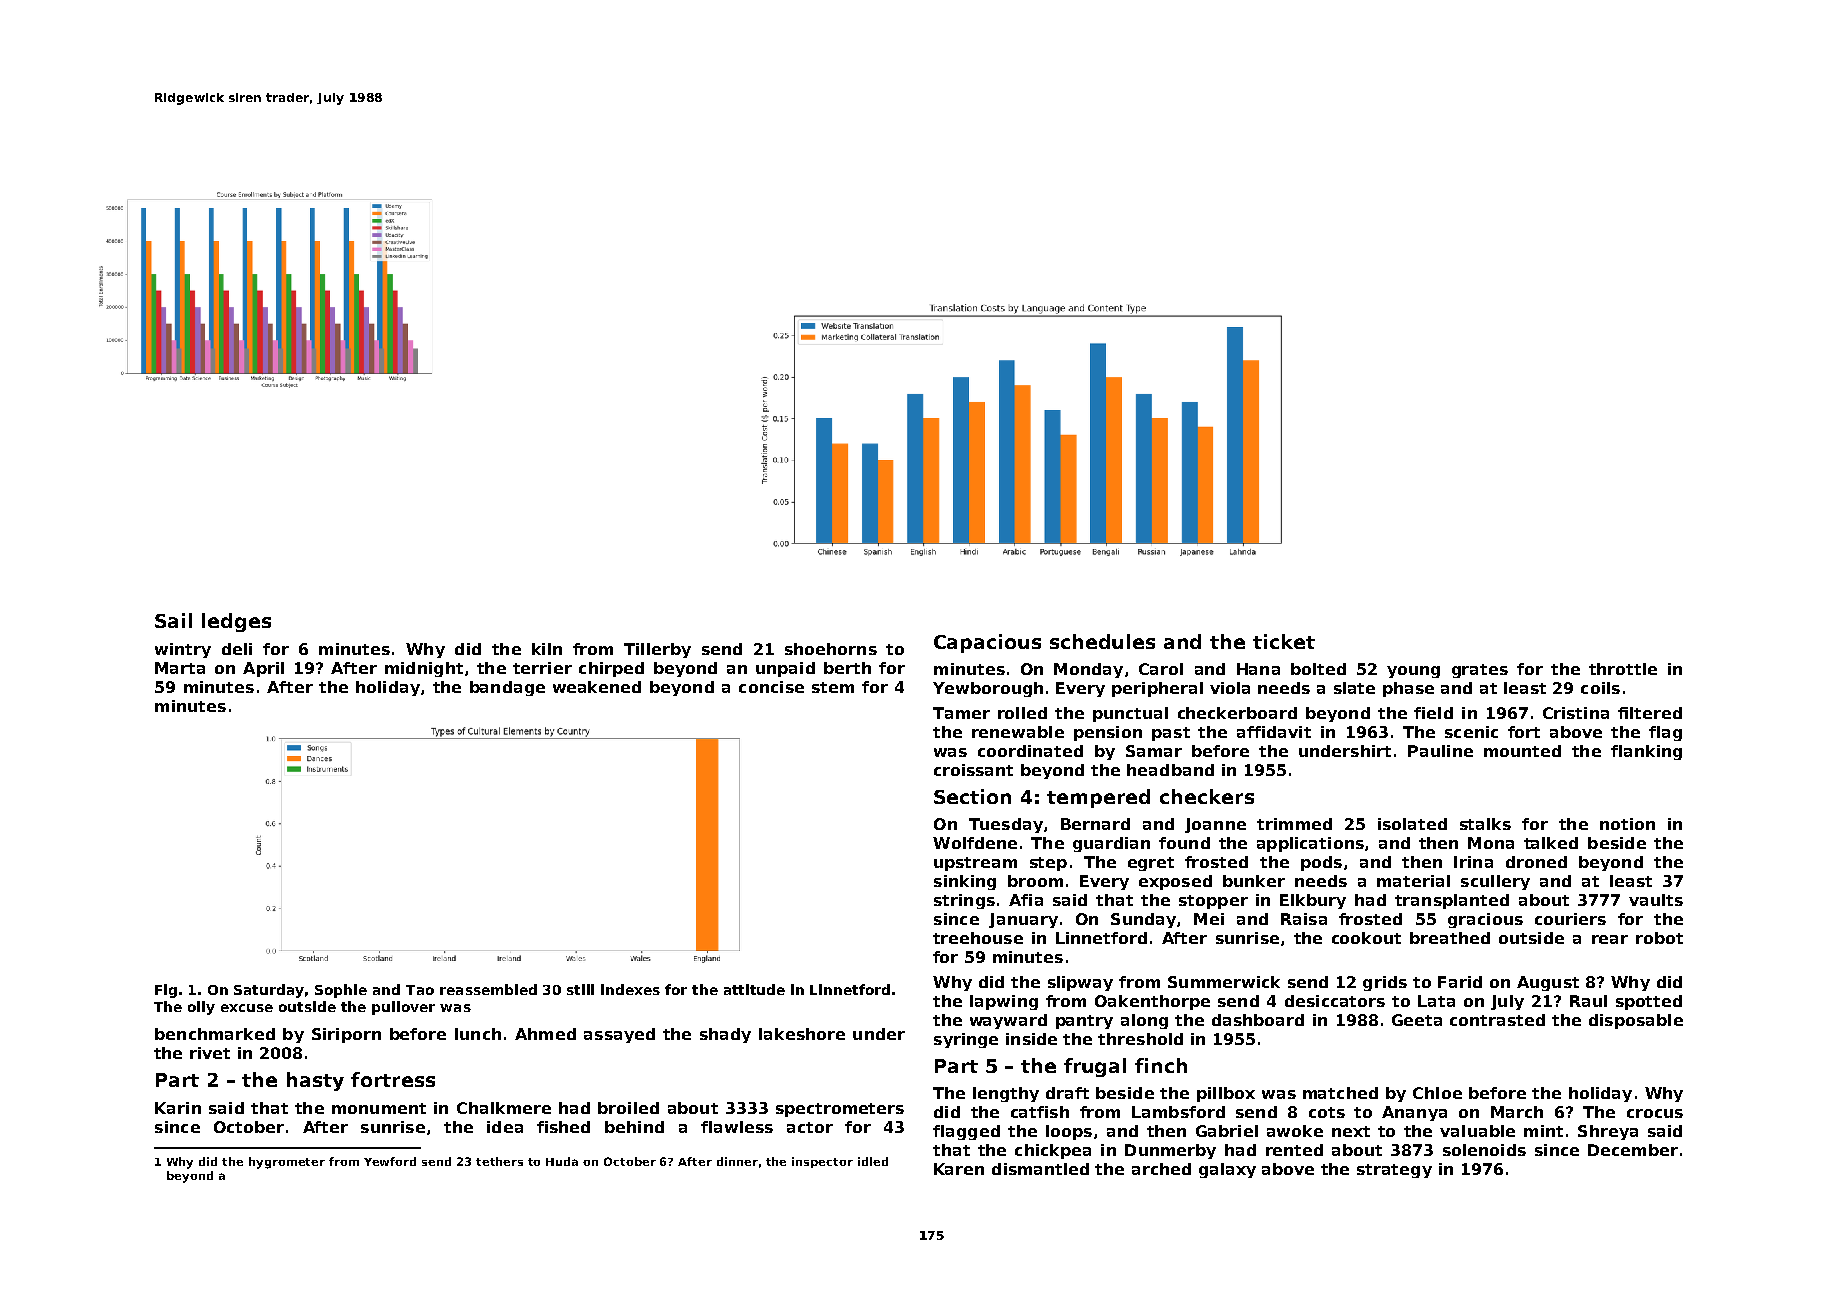 Image resolution: width=1838 pixels, height=1300 pixels. I want to click on dinner, so click(737, 1161).
